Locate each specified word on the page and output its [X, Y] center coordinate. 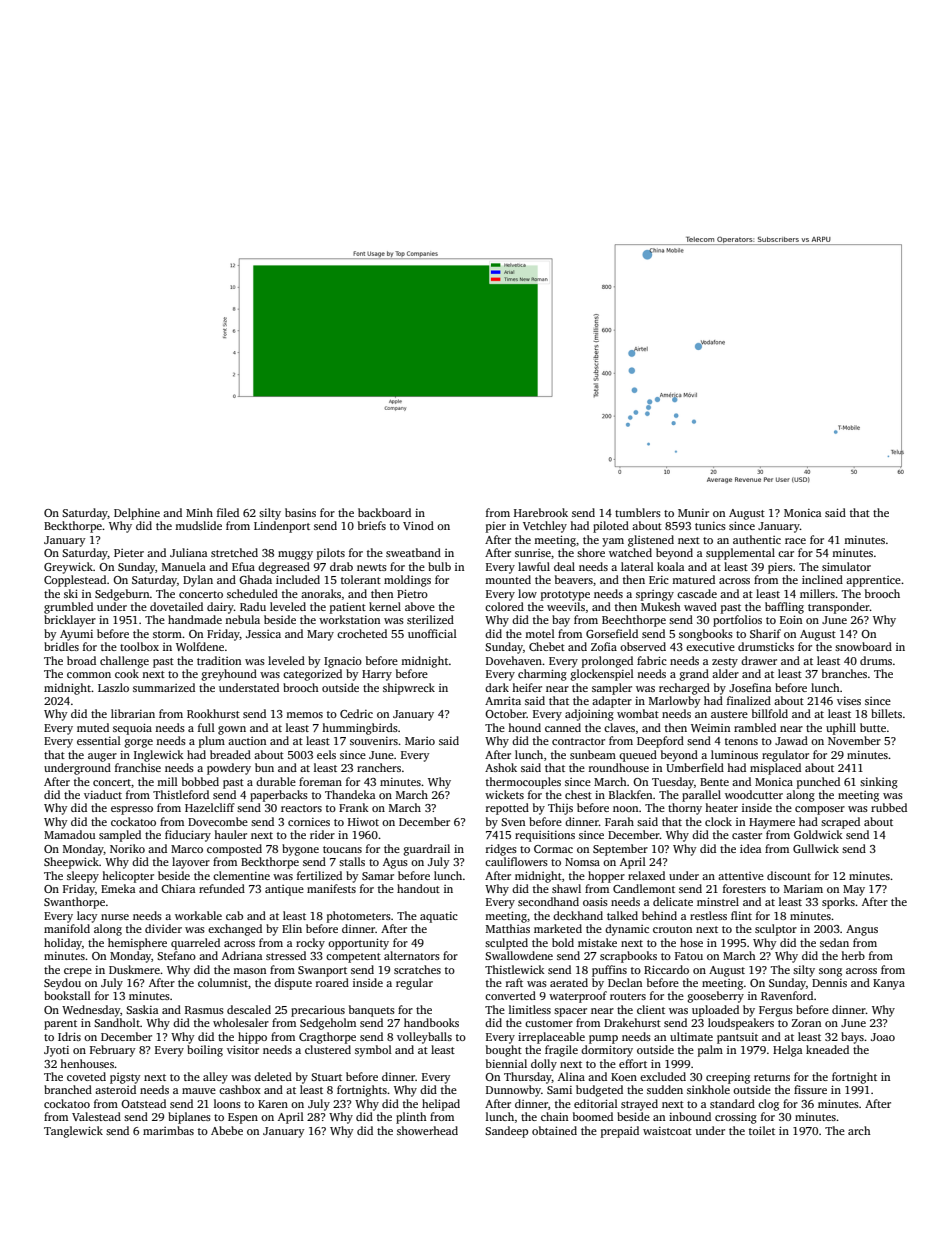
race [795, 541]
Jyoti [56, 1051]
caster [747, 835]
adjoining [589, 715]
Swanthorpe [74, 903]
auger [102, 757]
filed [228, 512]
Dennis [829, 983]
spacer [570, 1012]
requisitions [545, 836]
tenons [741, 741]
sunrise [533, 553]
